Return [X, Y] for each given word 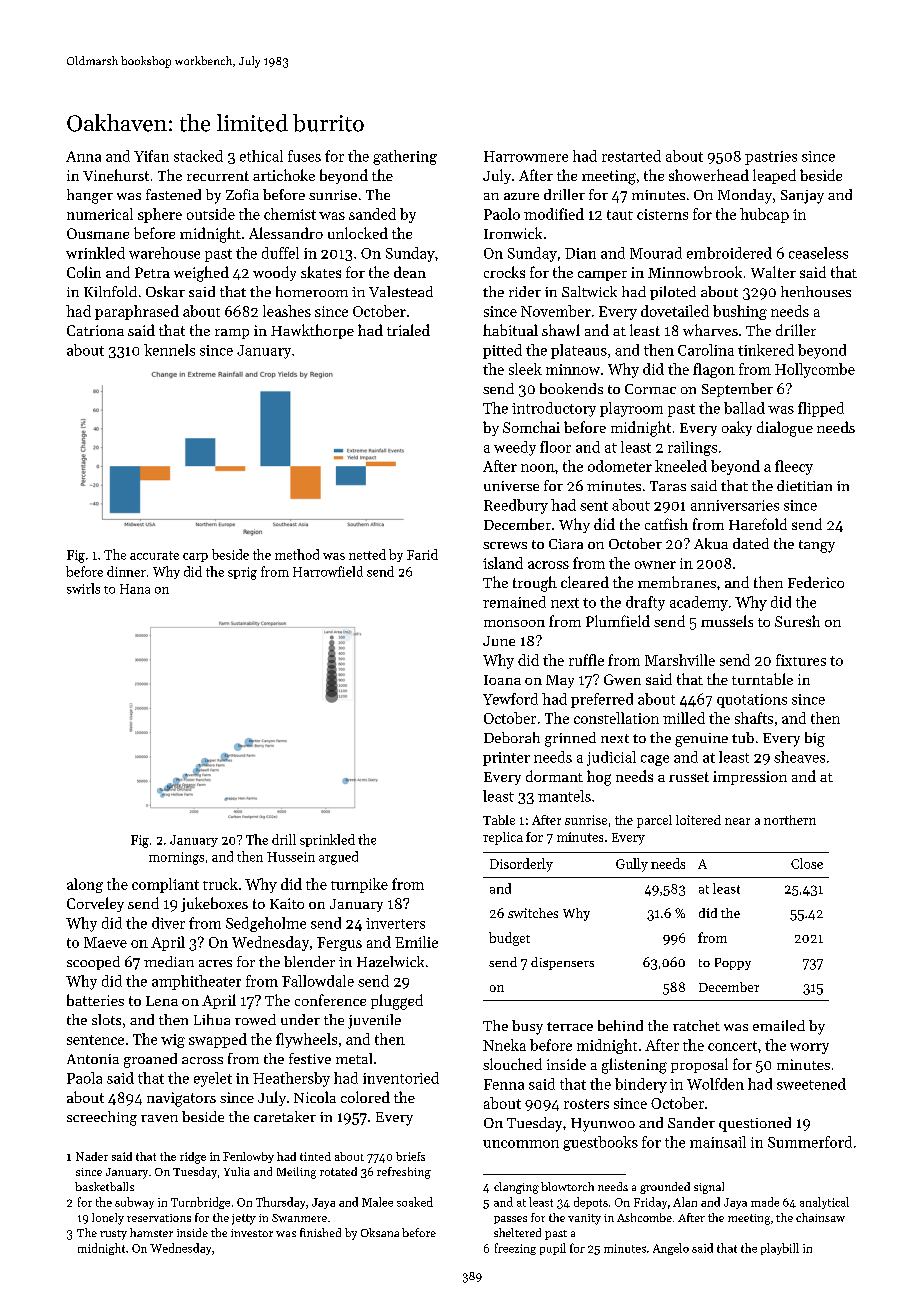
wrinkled [95, 253]
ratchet [696, 1025]
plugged [397, 1002]
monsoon [514, 623]
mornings [176, 858]
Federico [816, 582]
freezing [515, 1249]
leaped [774, 176]
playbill [780, 1249]
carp [195, 557]
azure [521, 196]
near [737, 821]
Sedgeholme [266, 924]
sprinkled [327, 840]
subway [134, 1203]
